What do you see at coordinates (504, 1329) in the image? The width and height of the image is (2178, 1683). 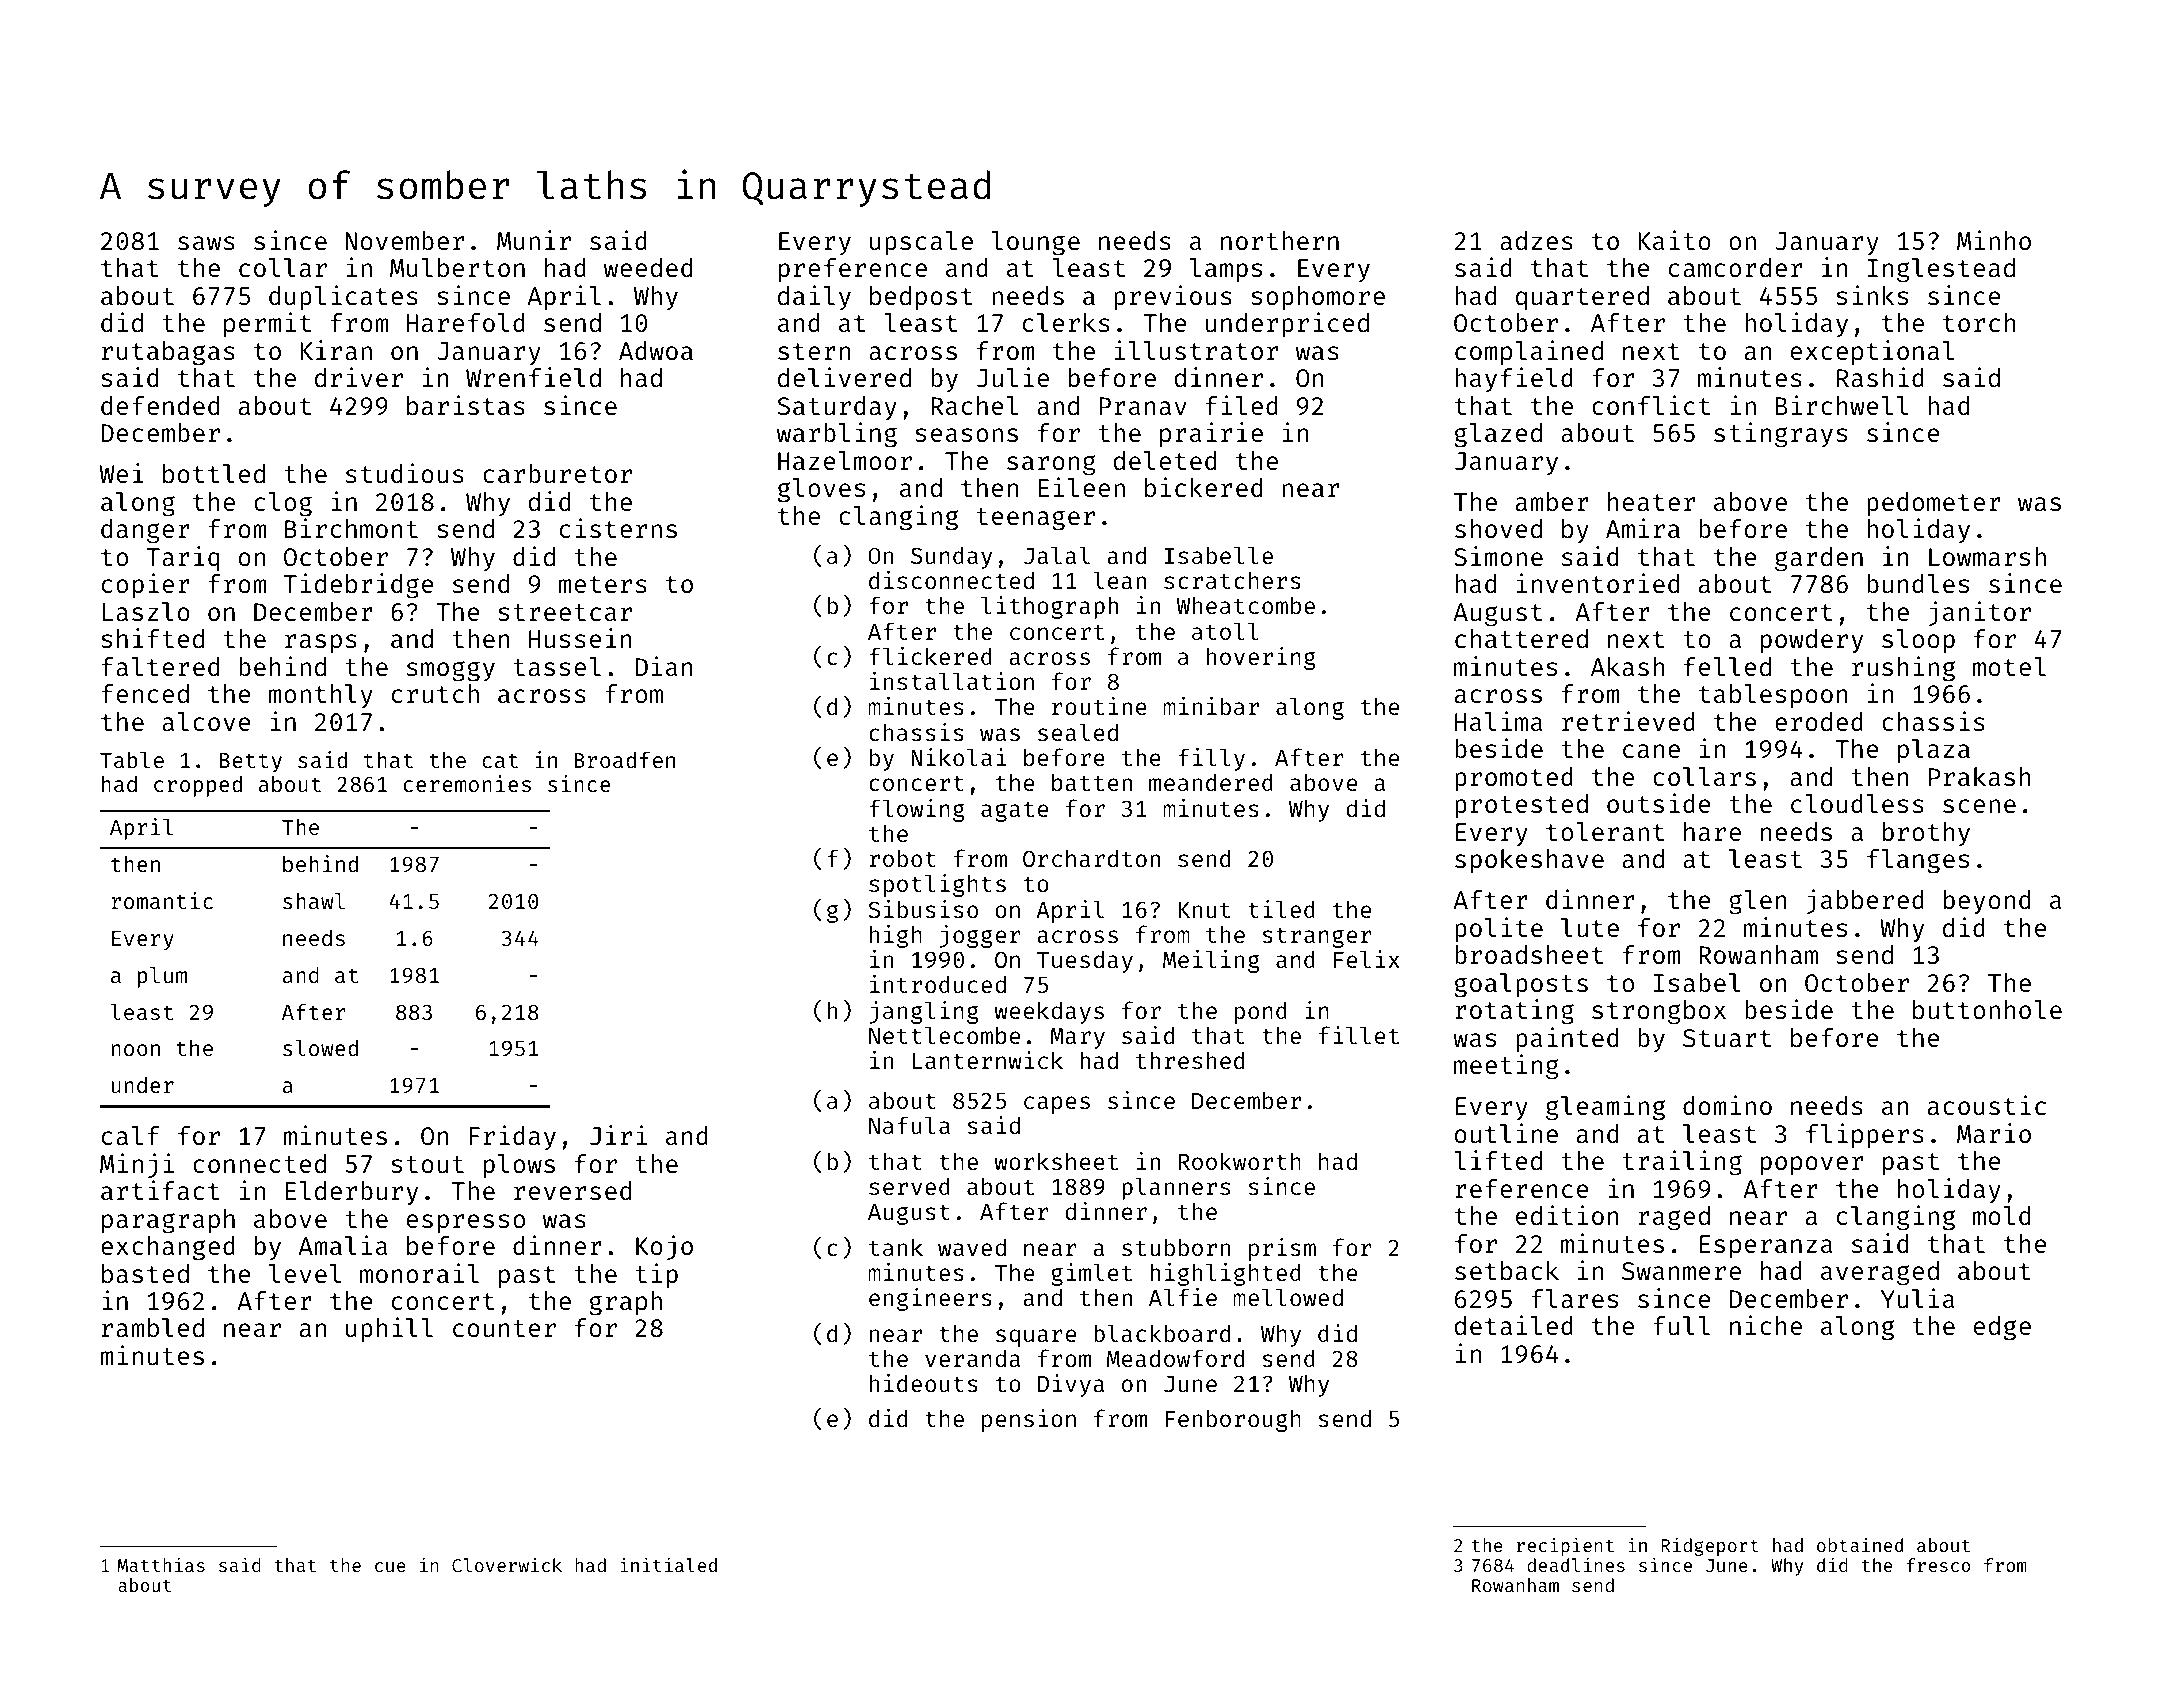 I see `counter` at bounding box center [504, 1329].
